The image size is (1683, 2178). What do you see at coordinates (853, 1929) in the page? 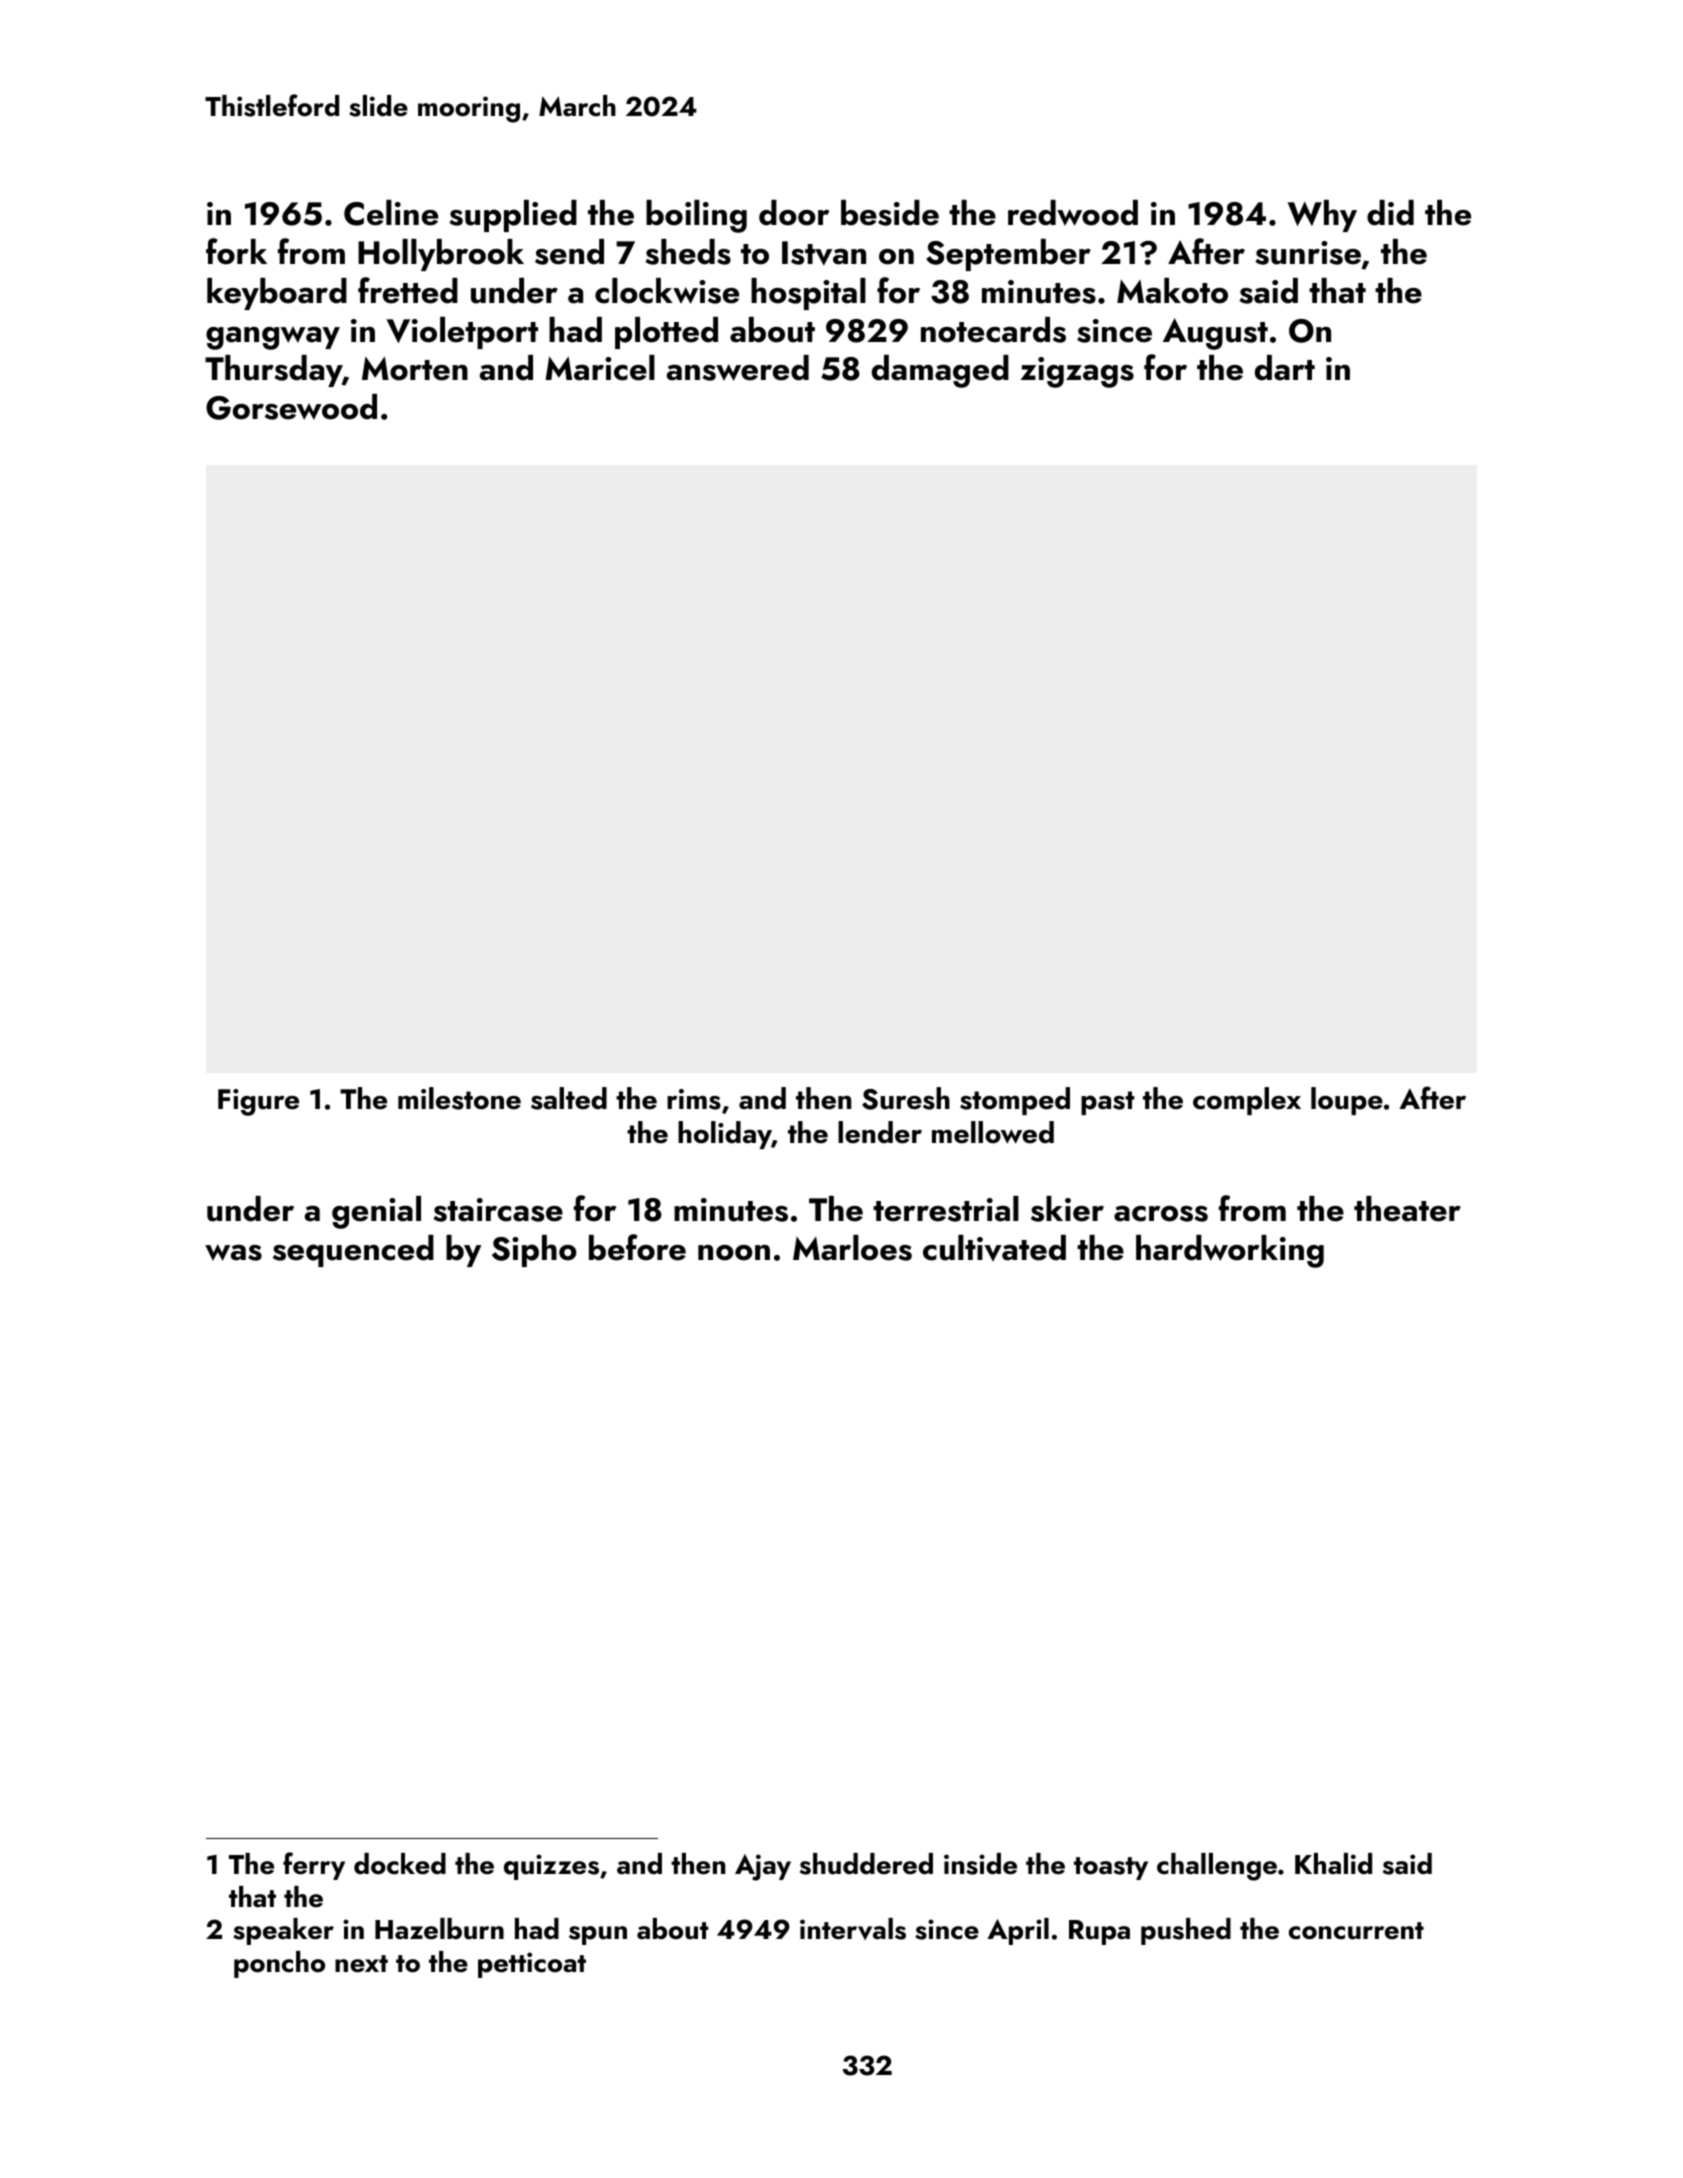
I see `intervals` at bounding box center [853, 1929].
